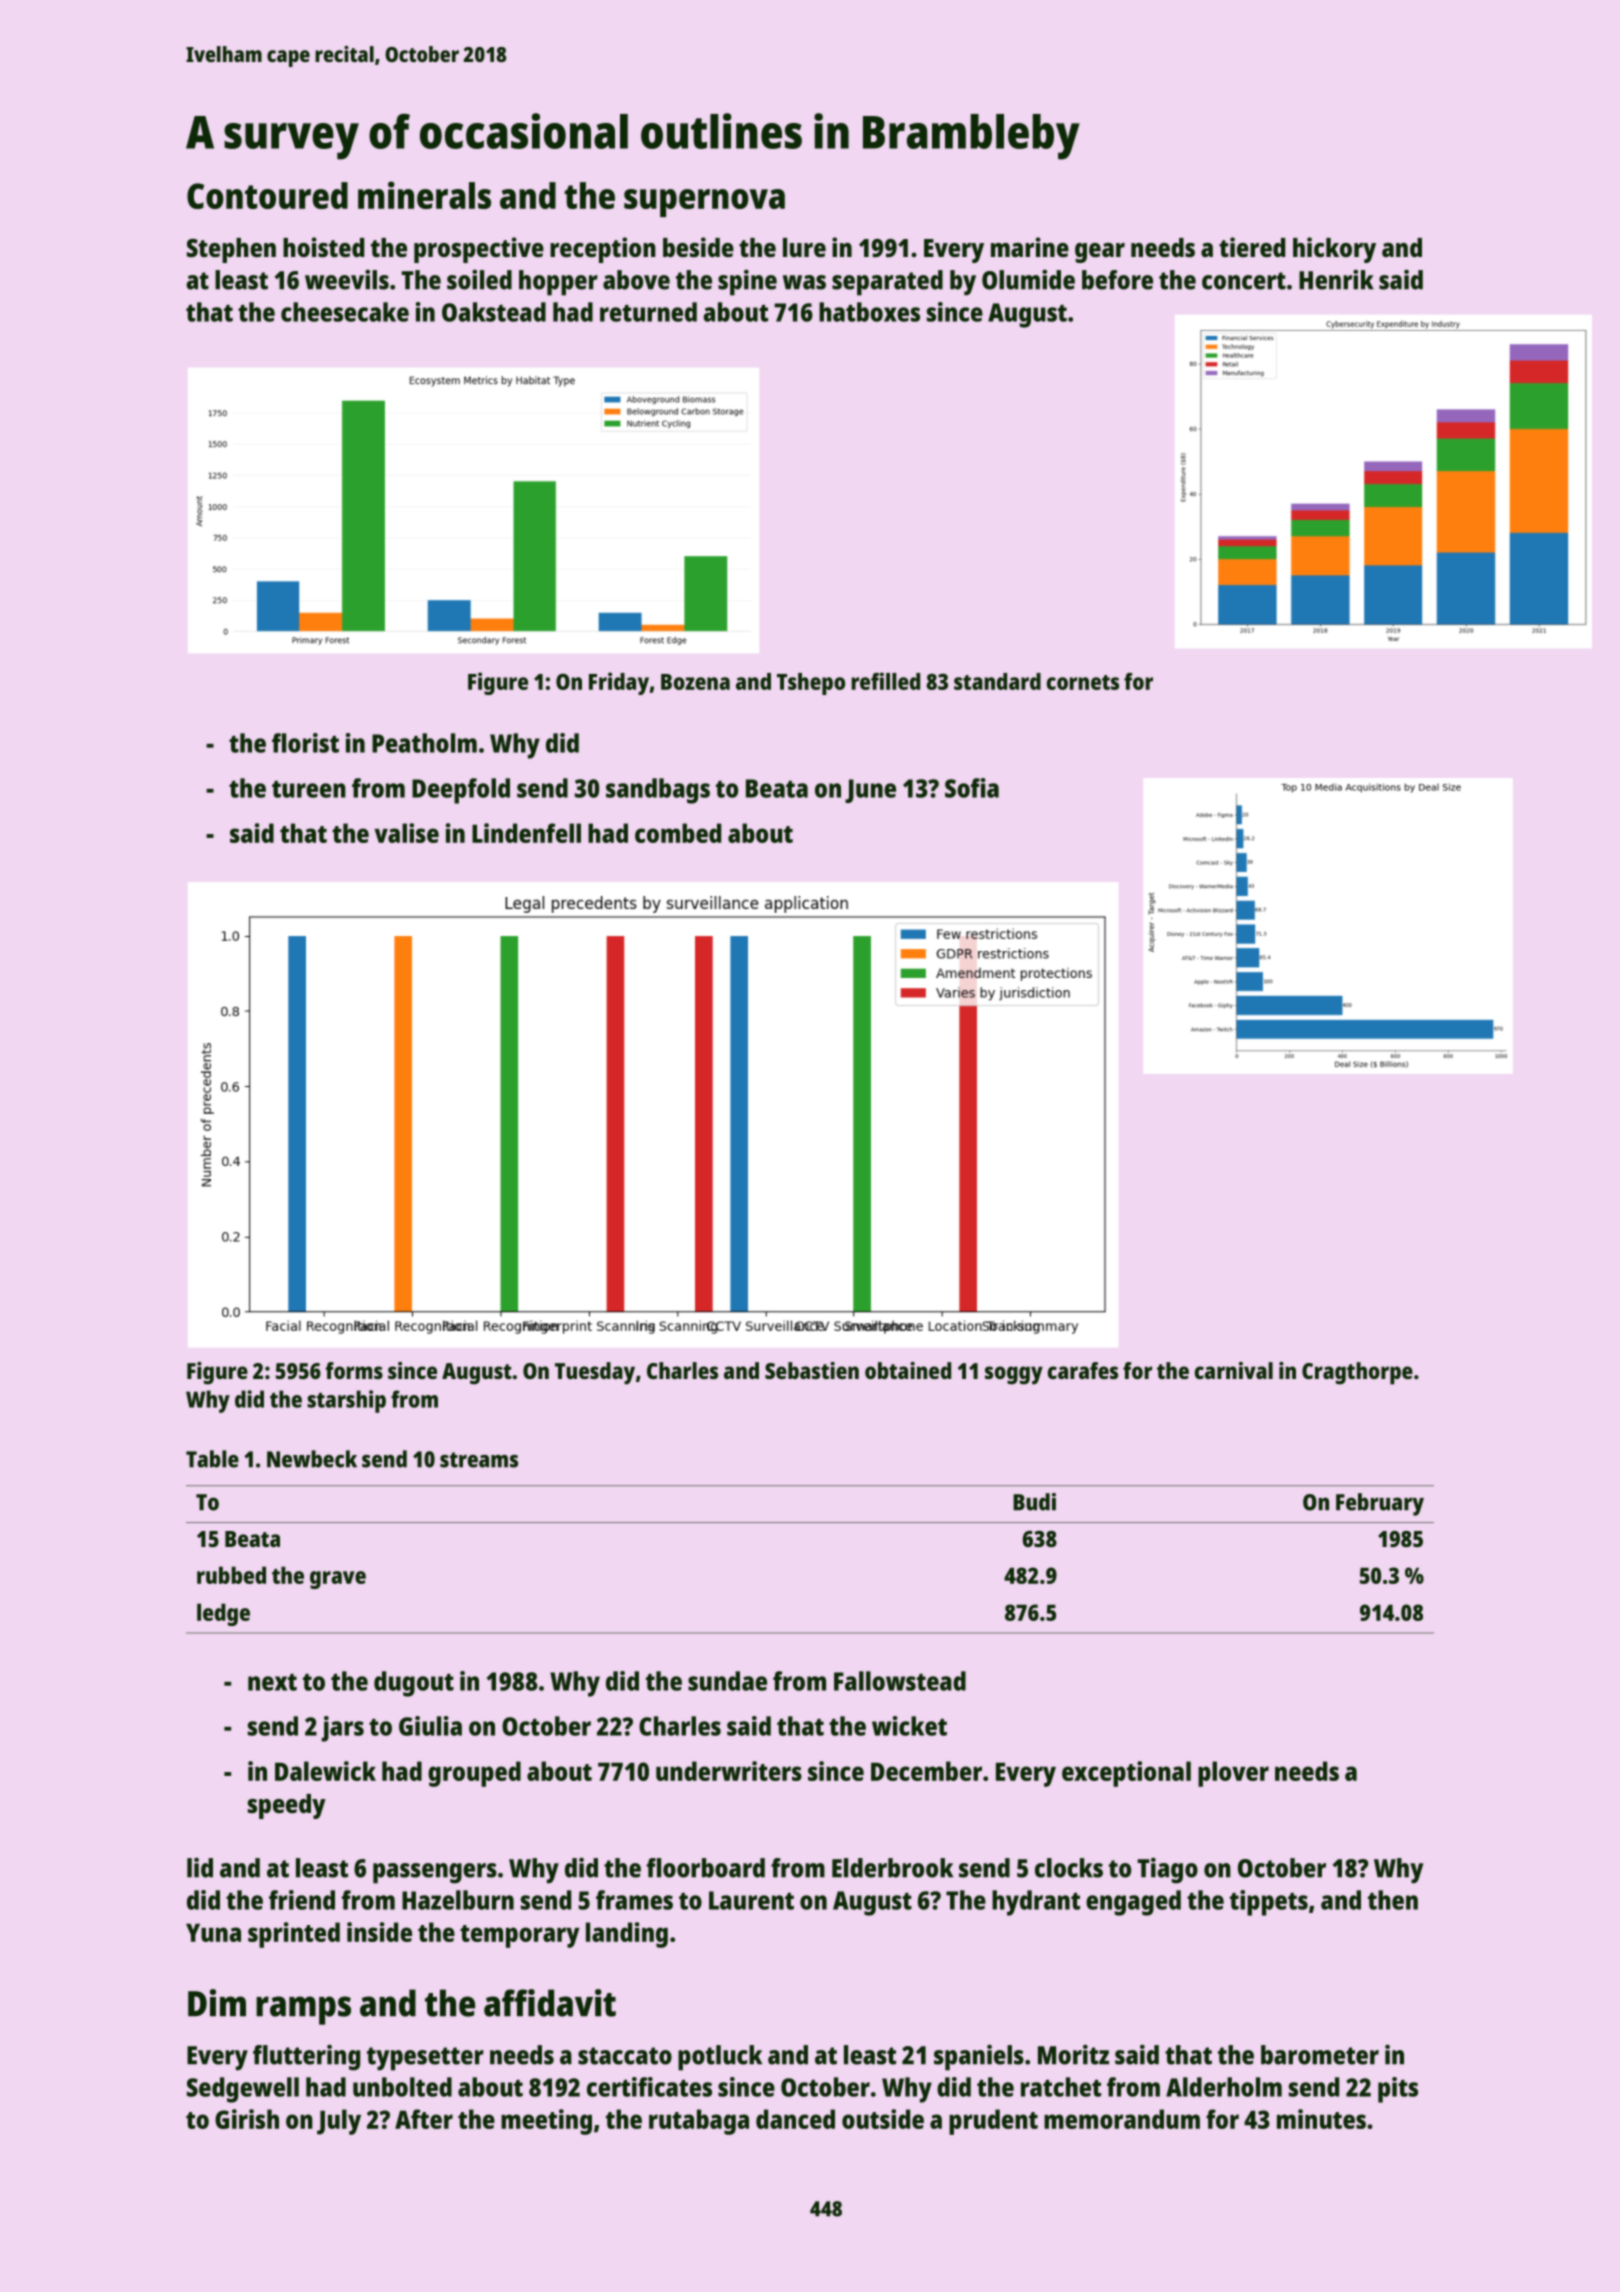  I want to click on cornets, so click(1083, 682).
